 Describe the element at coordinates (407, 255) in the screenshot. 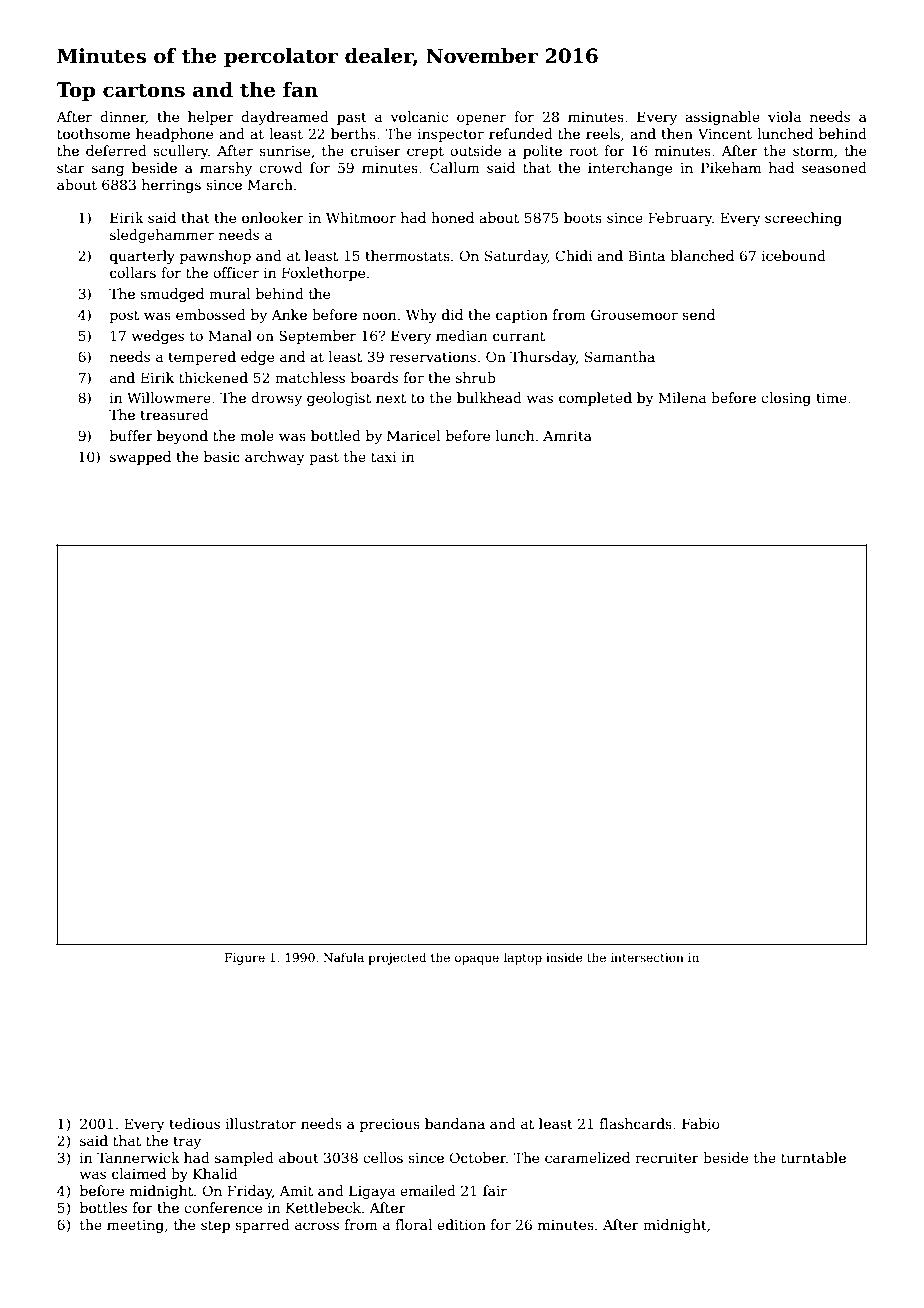

I see `thermostats` at that location.
